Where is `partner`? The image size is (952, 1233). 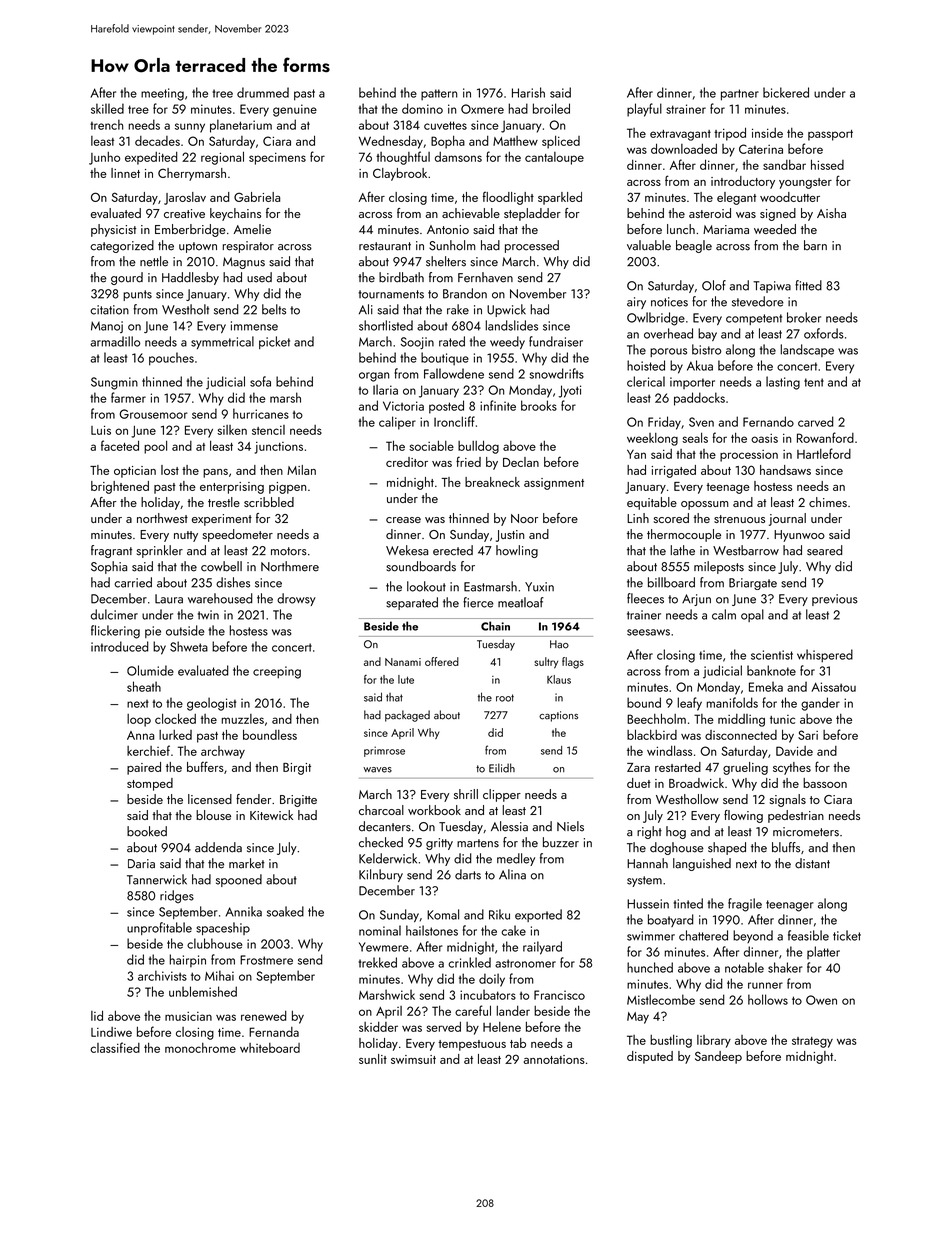 partner is located at coordinates (740, 95).
